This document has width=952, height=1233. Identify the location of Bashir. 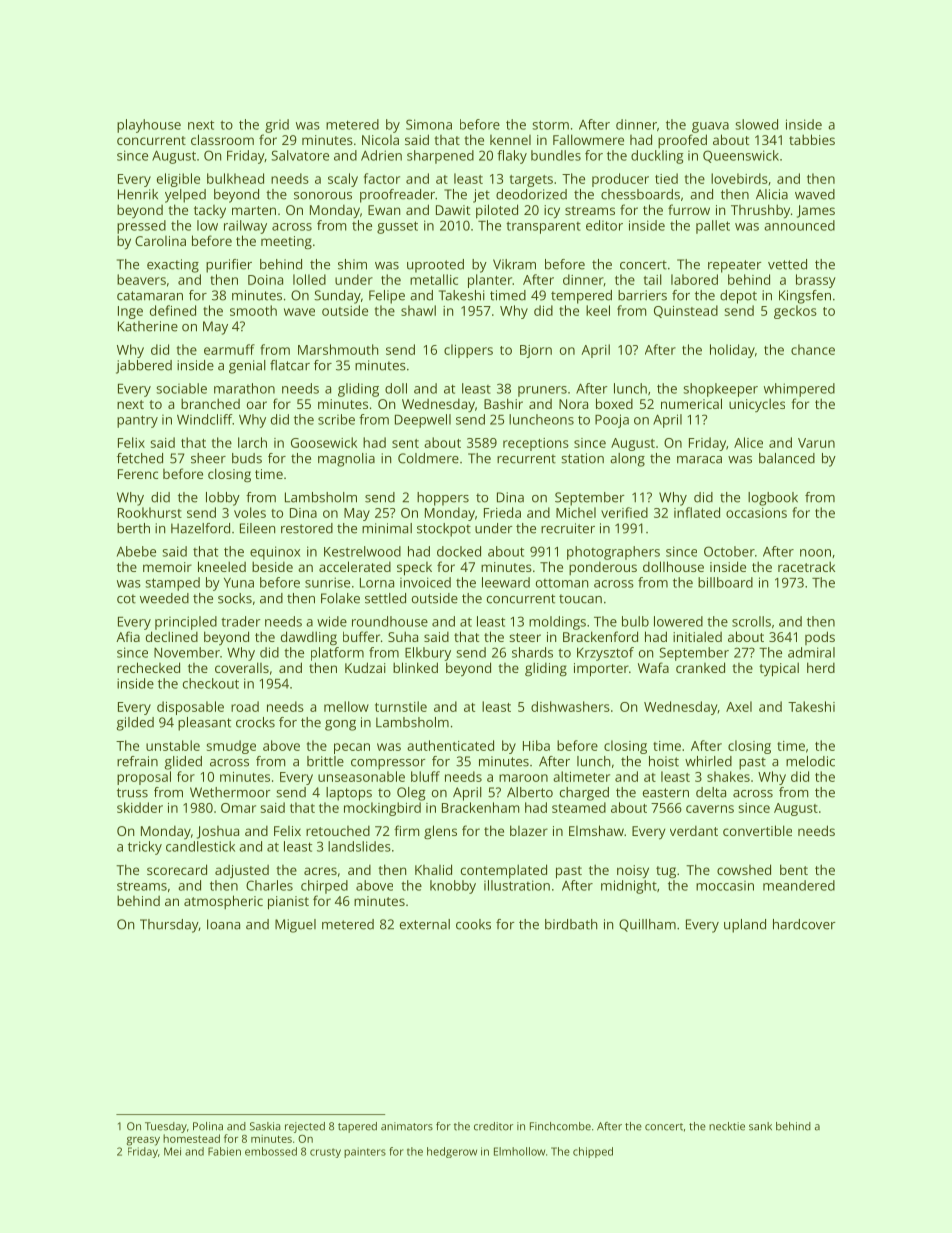
(503, 403).
